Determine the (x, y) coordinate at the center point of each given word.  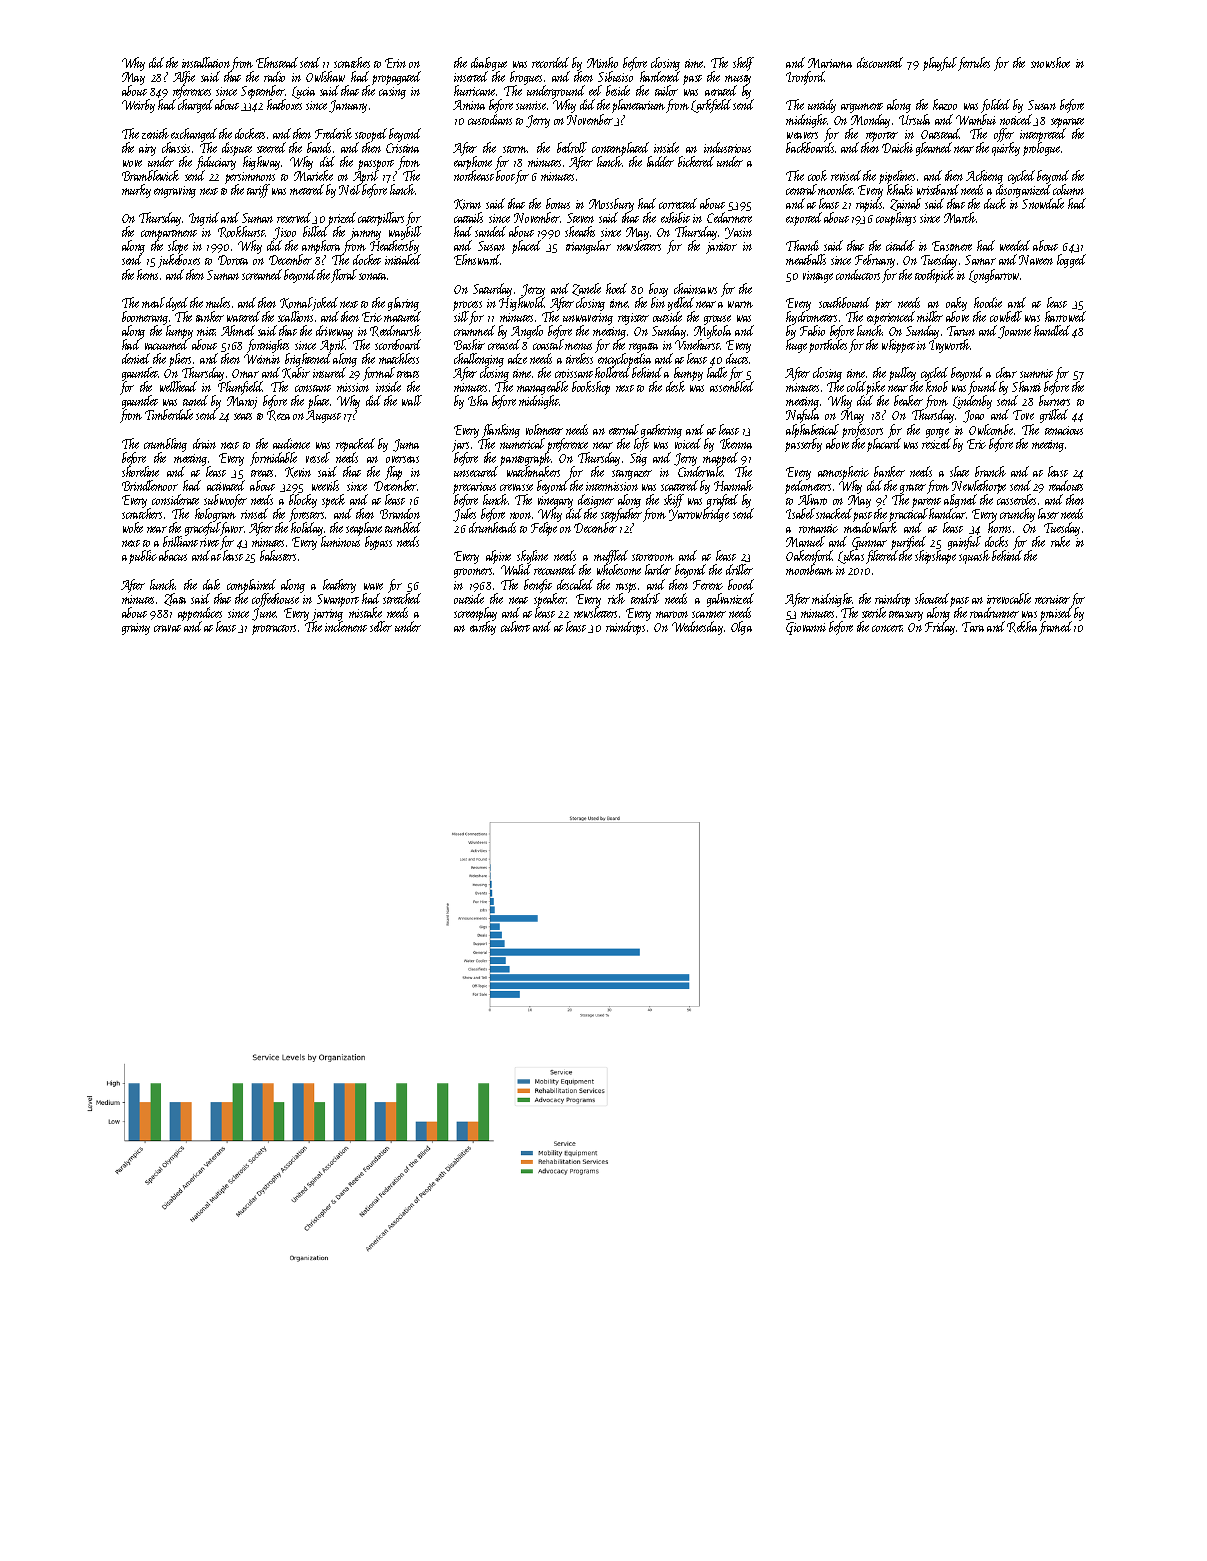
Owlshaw (325, 76)
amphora (322, 247)
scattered (679, 485)
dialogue (489, 64)
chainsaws (695, 288)
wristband (938, 189)
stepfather (621, 516)
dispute (237, 149)
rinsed (254, 514)
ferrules (974, 64)
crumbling (165, 445)
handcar (947, 514)
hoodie (988, 302)
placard (884, 445)
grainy (136, 629)
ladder (660, 161)
